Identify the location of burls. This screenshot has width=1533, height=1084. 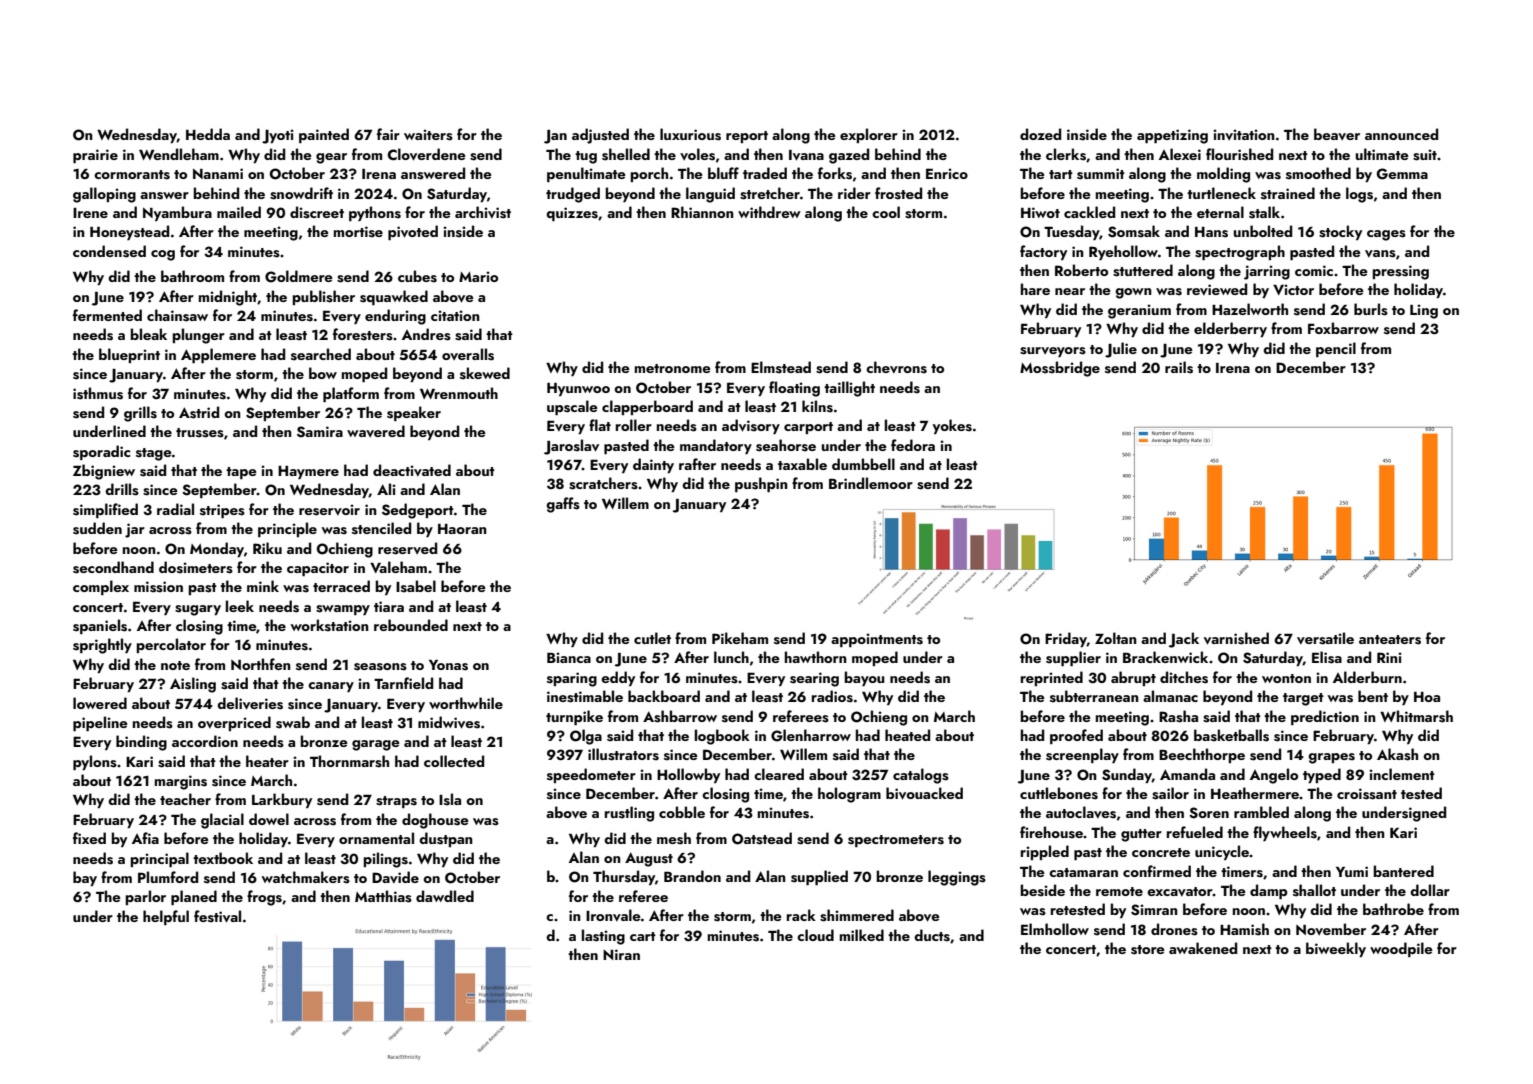
(1371, 309).
